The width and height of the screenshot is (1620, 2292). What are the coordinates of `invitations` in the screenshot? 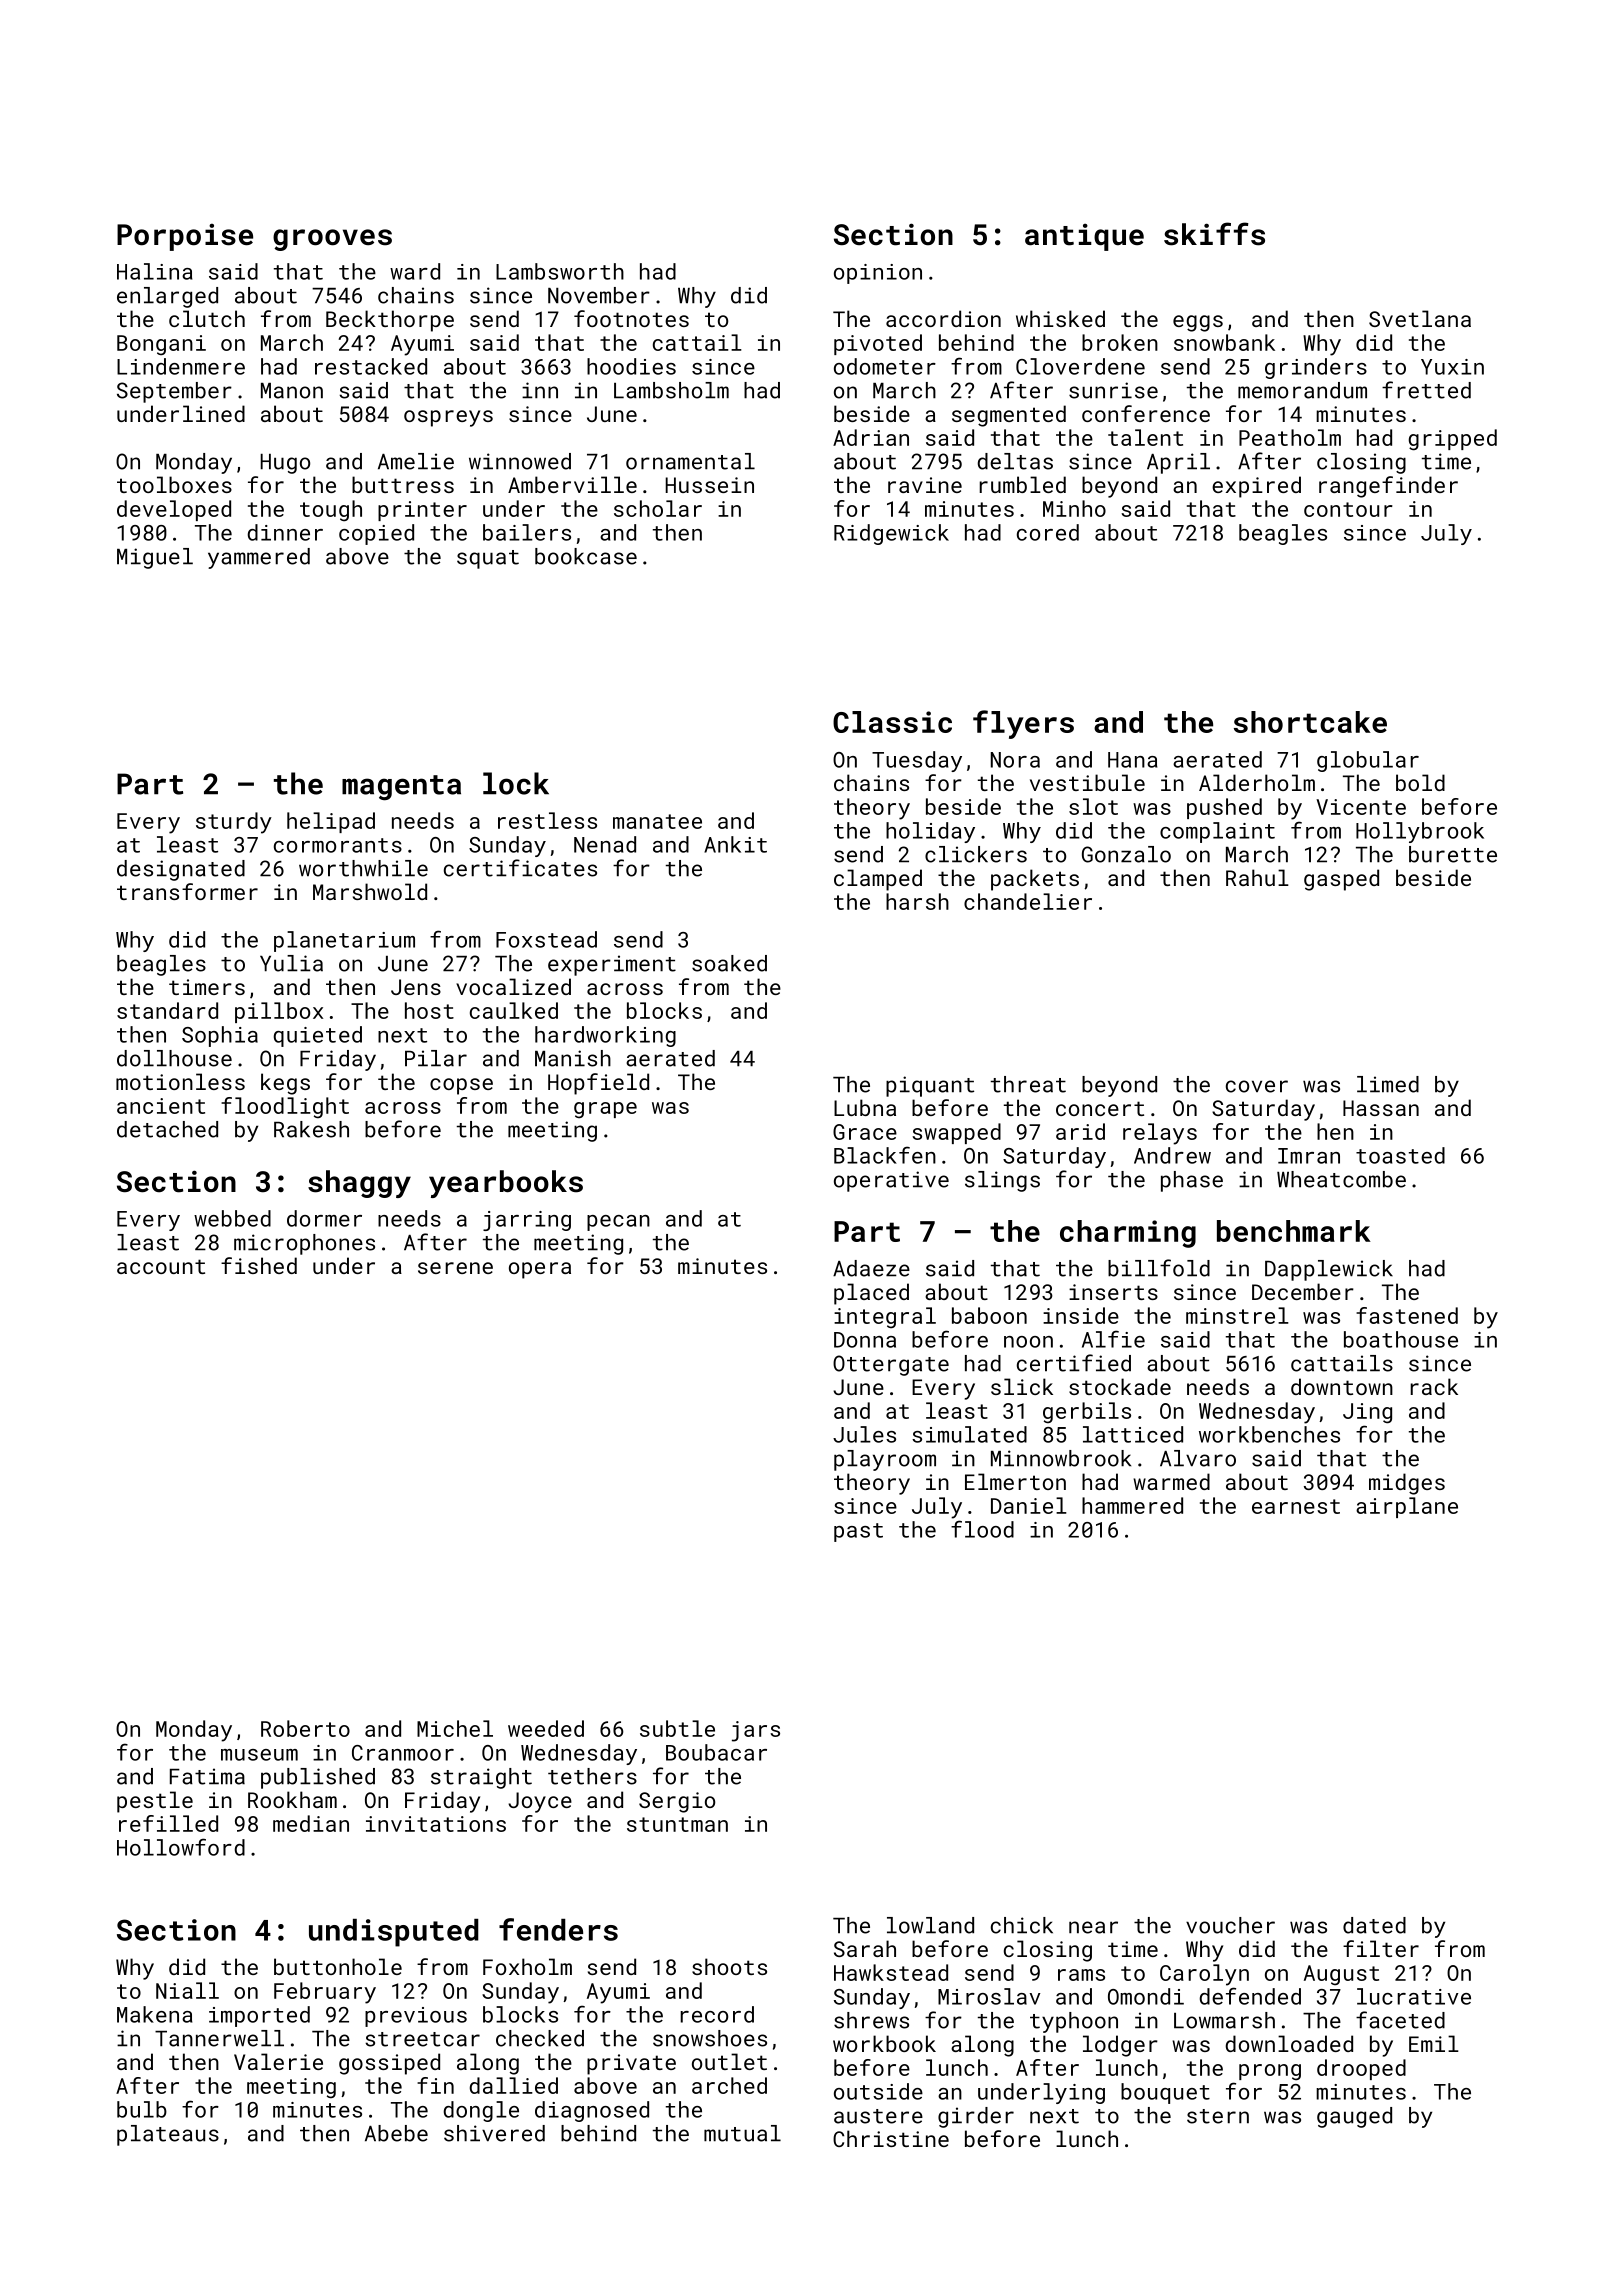 It's located at (436, 1824).
